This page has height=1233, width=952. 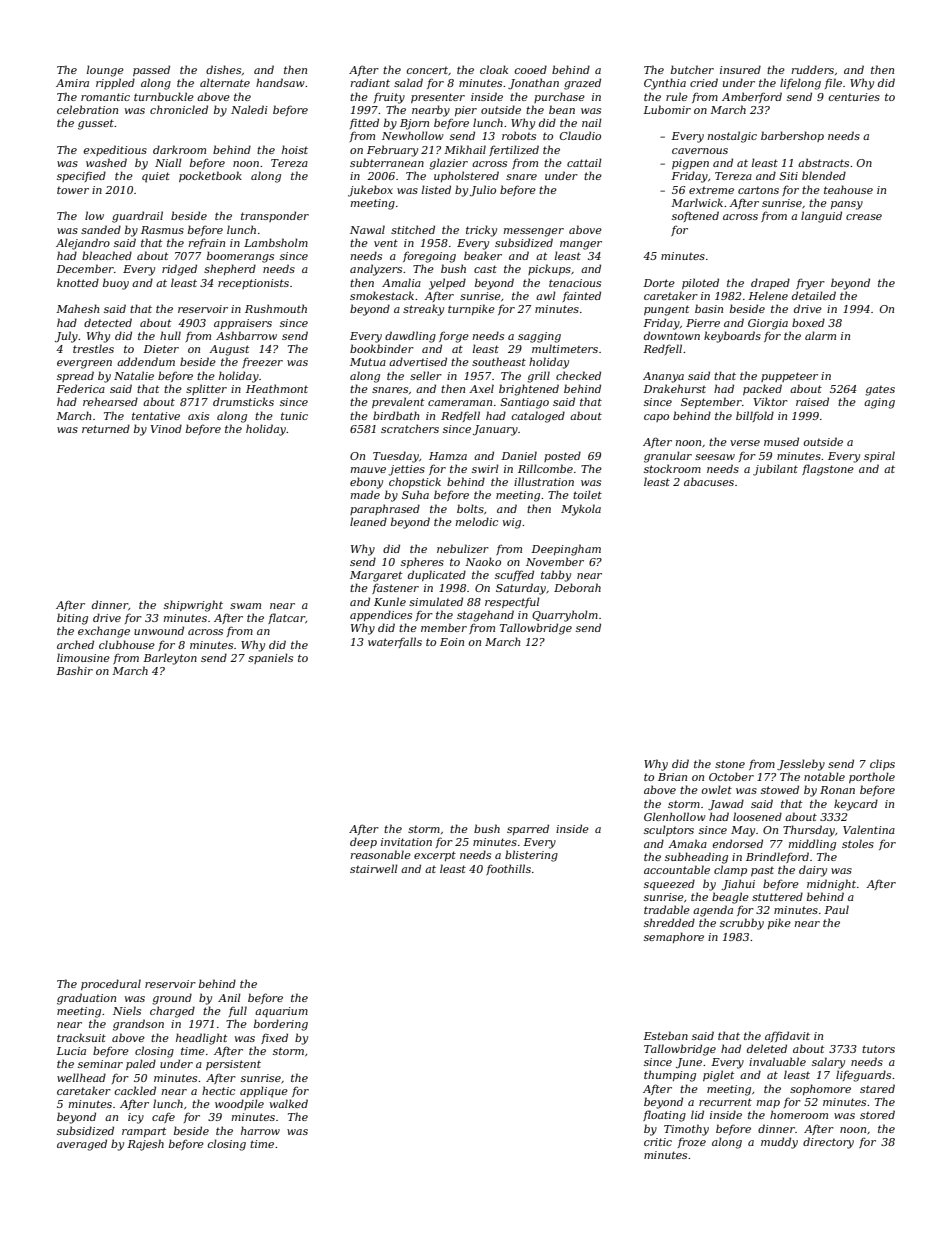 What do you see at coordinates (225, 82) in the page?
I see `alternate` at bounding box center [225, 82].
